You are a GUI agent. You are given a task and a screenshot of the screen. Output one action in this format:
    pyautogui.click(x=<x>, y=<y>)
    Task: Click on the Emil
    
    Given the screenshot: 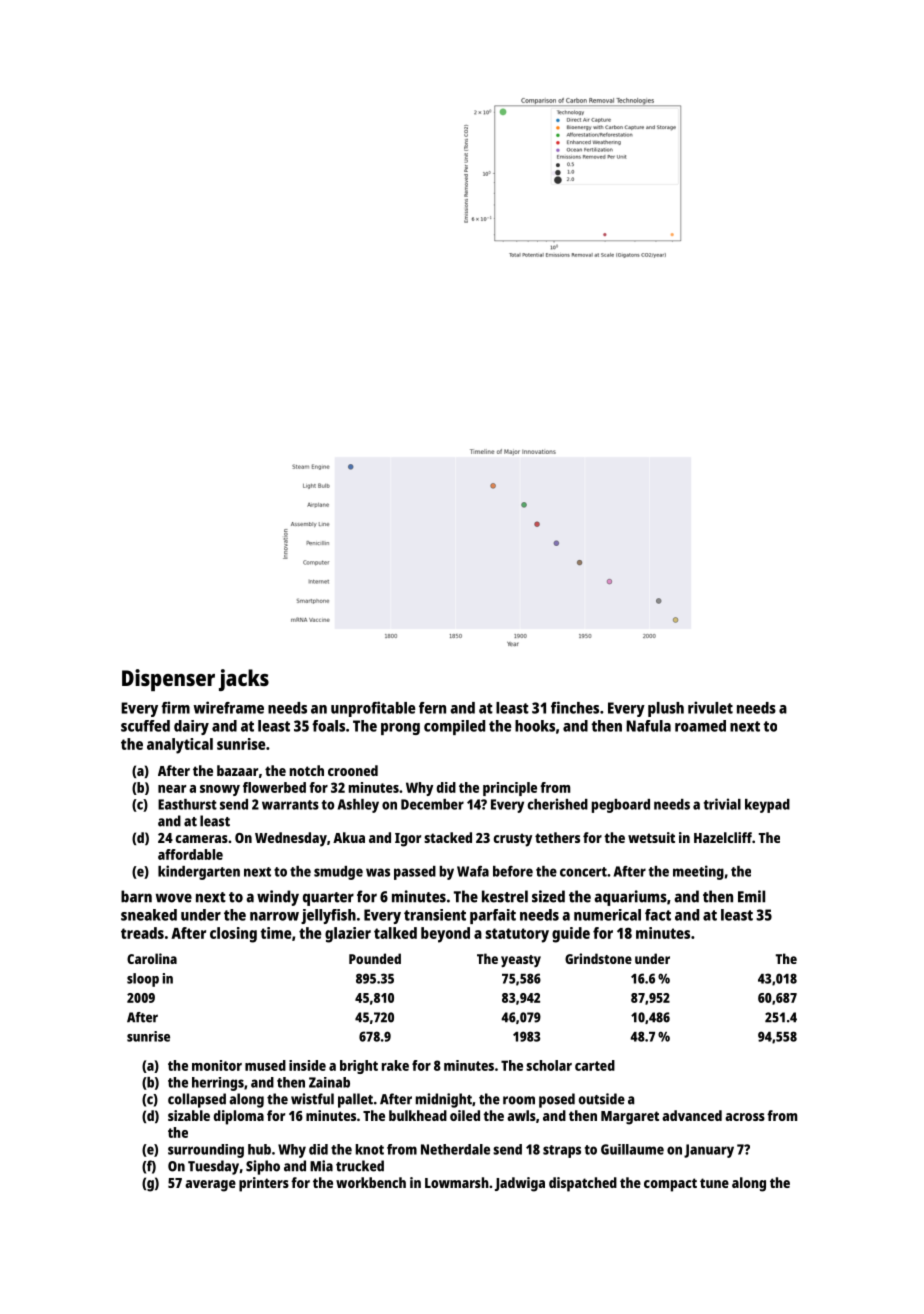 What is the action you would take?
    pyautogui.click(x=751, y=896)
